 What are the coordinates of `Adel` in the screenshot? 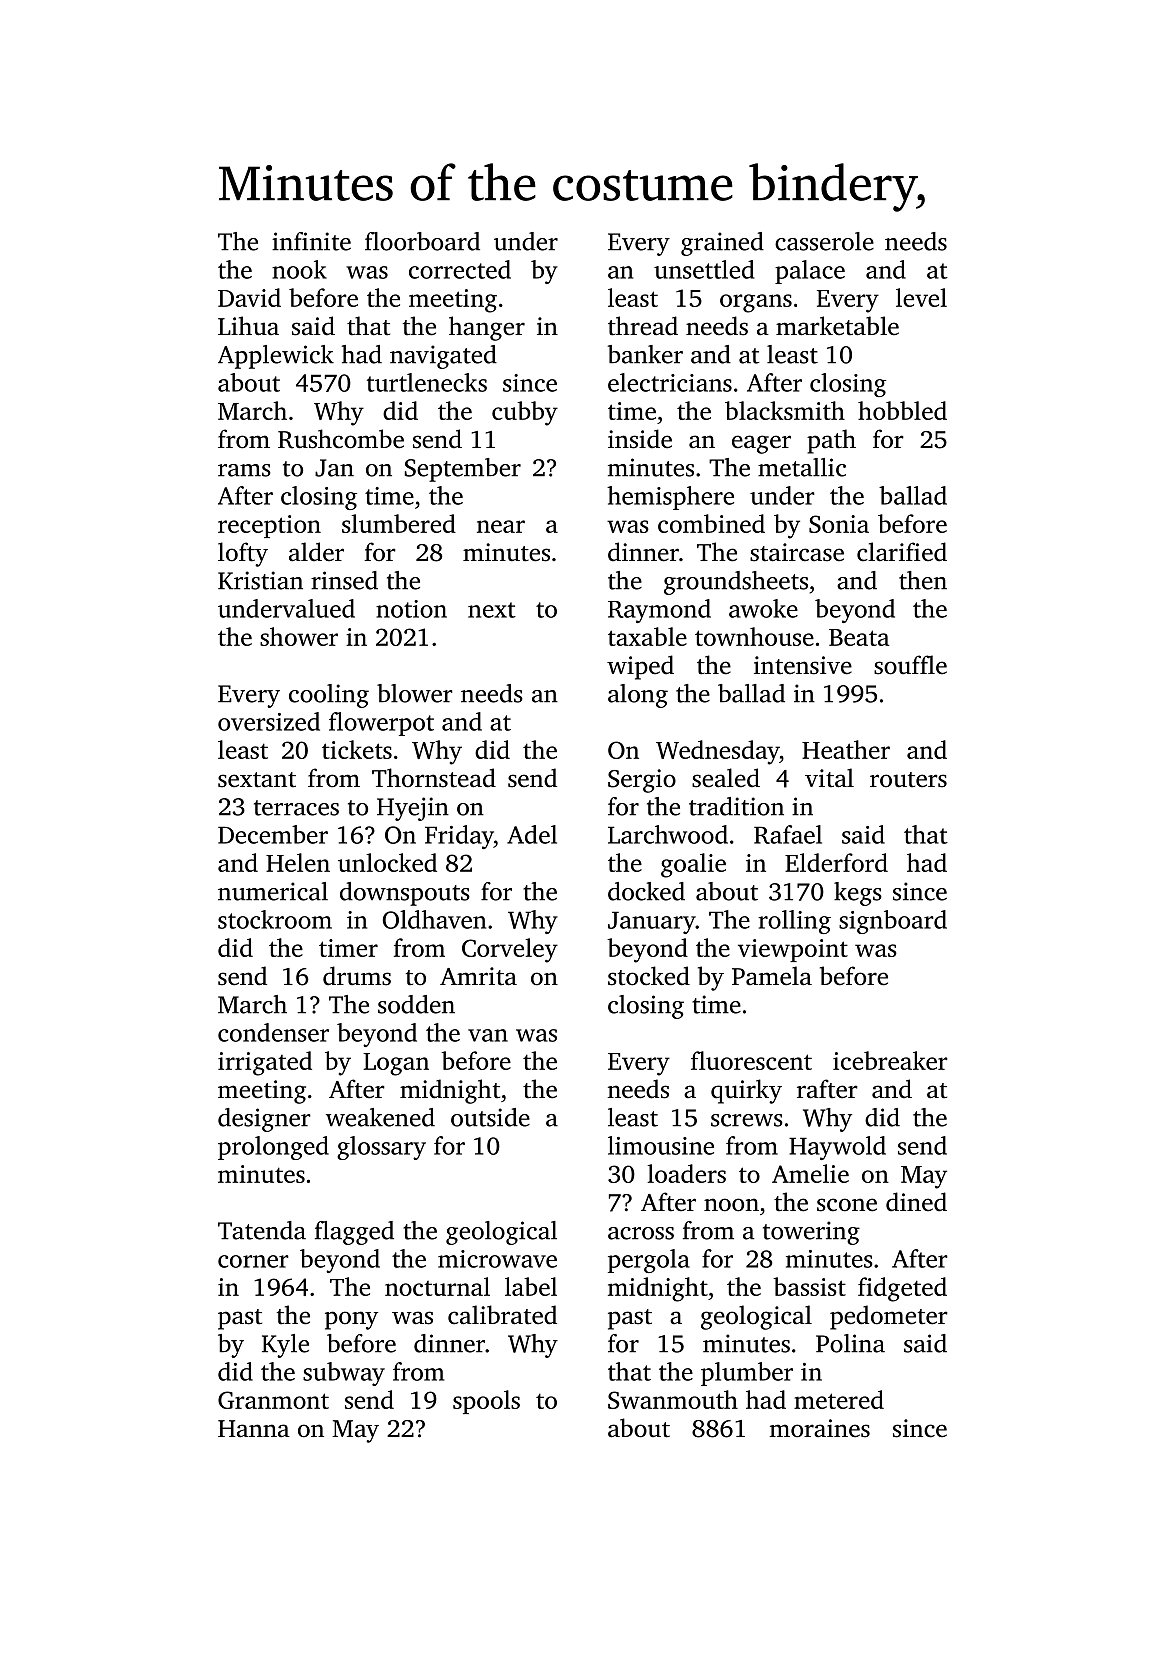 It's located at (532, 834).
